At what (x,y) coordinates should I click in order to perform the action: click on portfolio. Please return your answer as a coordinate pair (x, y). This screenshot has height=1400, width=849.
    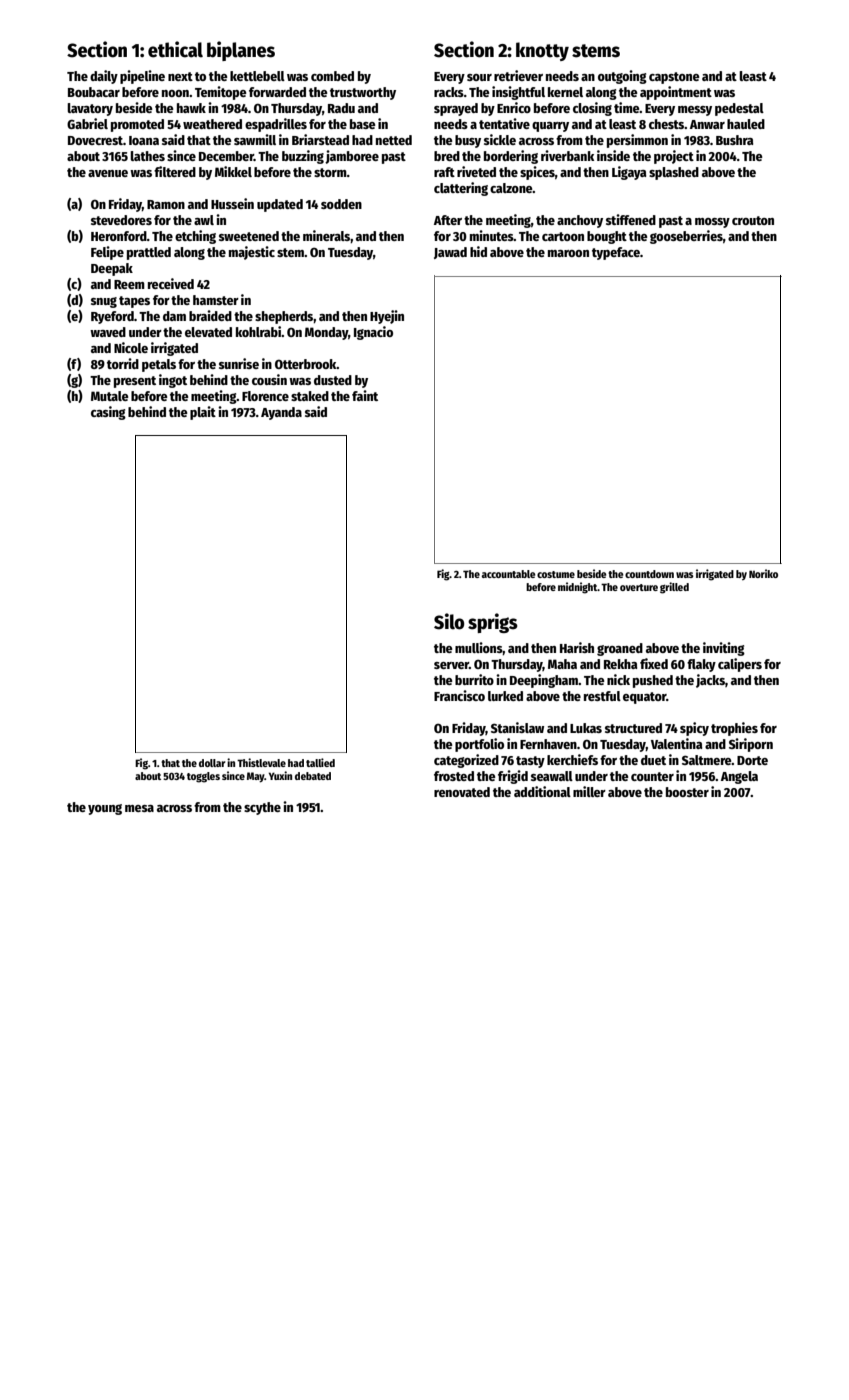
    Looking at the image, I should click on (479, 745).
